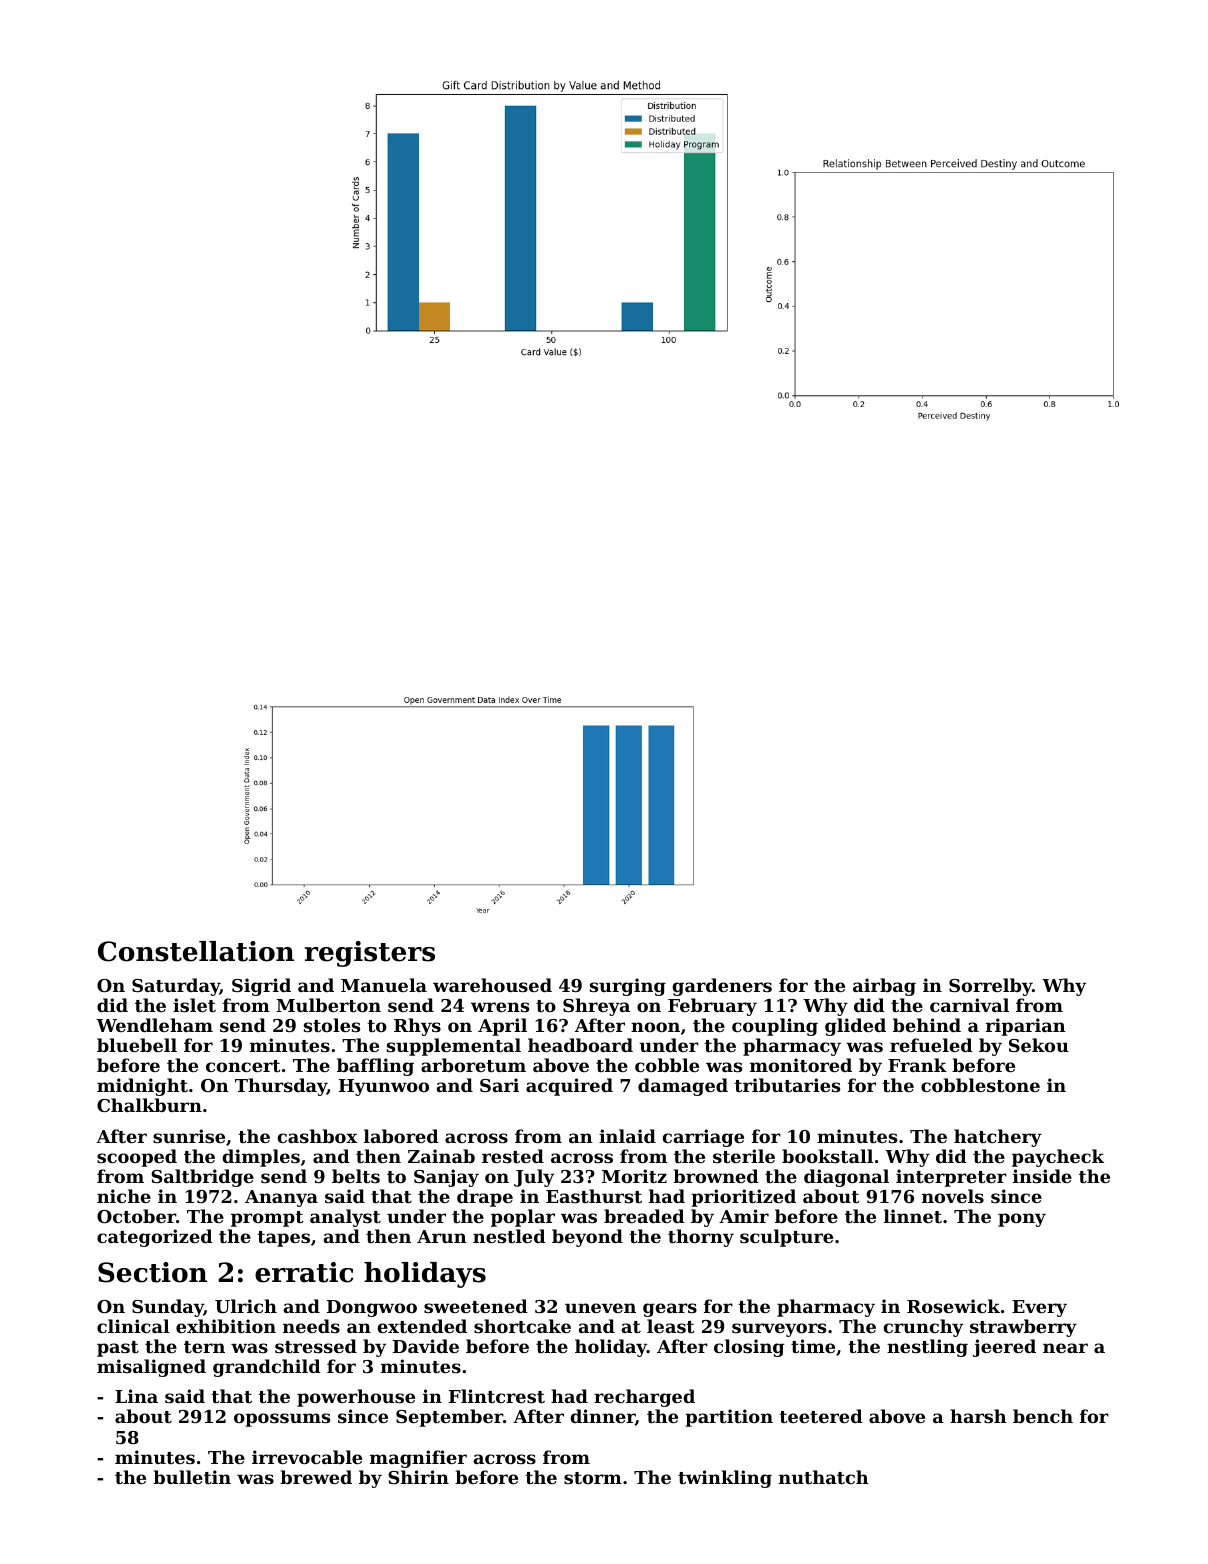  I want to click on past, so click(118, 1349).
